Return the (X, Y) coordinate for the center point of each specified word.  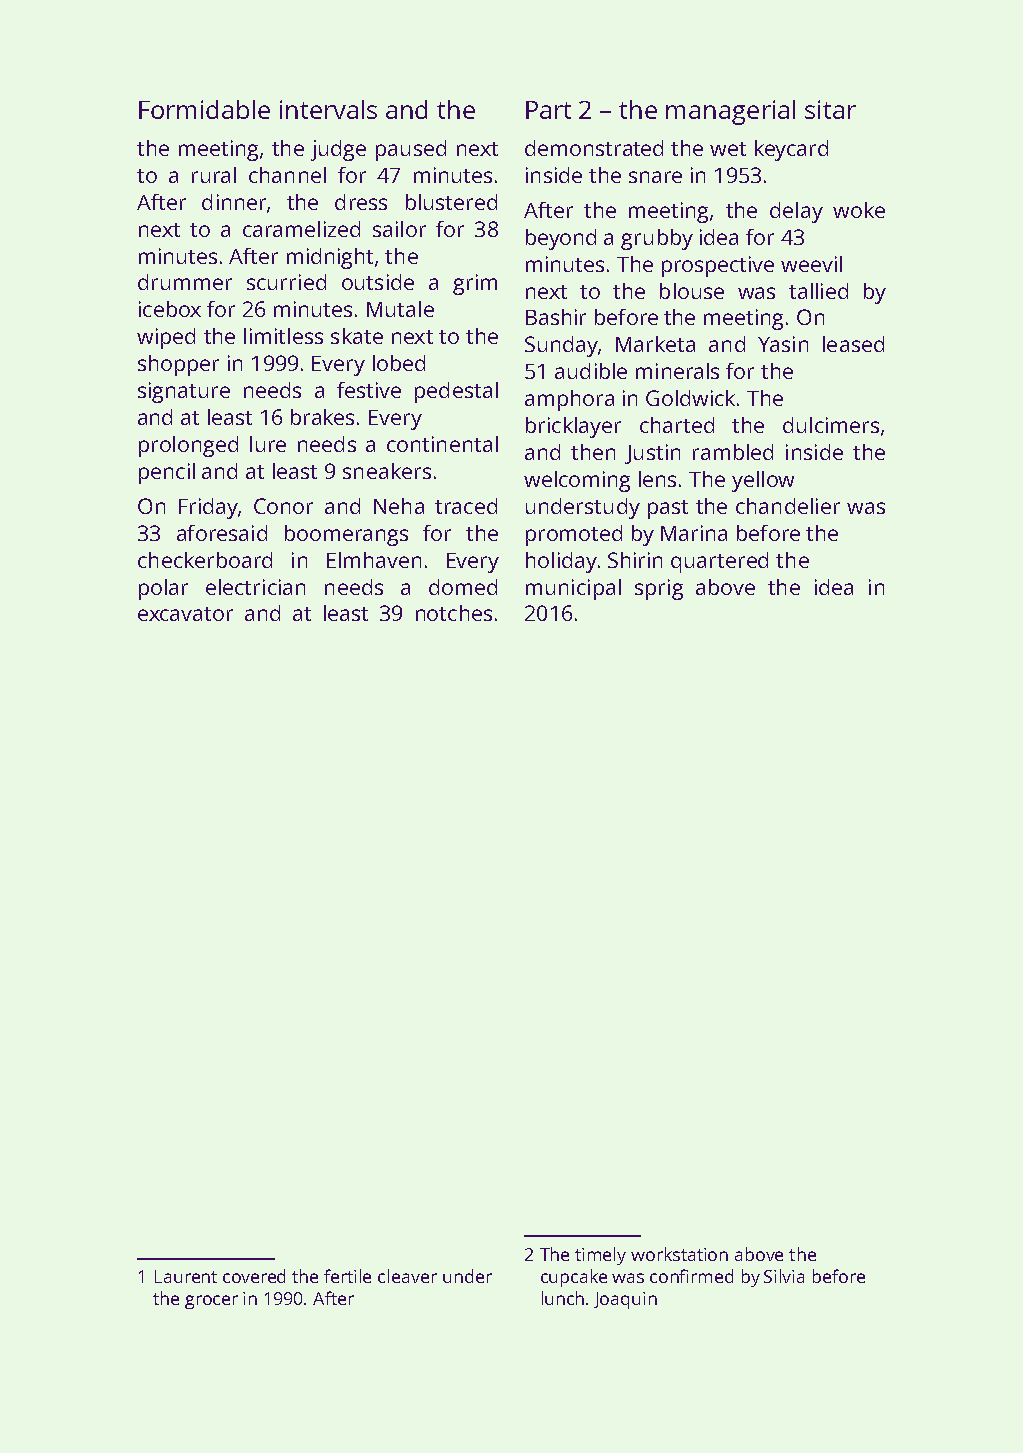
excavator (185, 614)
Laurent (186, 1276)
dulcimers (831, 425)
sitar (830, 109)
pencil (167, 473)
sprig (659, 589)
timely (600, 1256)
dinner (234, 202)
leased (853, 344)
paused (411, 150)
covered (254, 1276)
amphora (569, 400)
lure (268, 444)
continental (442, 444)
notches (454, 613)
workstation (679, 1254)
